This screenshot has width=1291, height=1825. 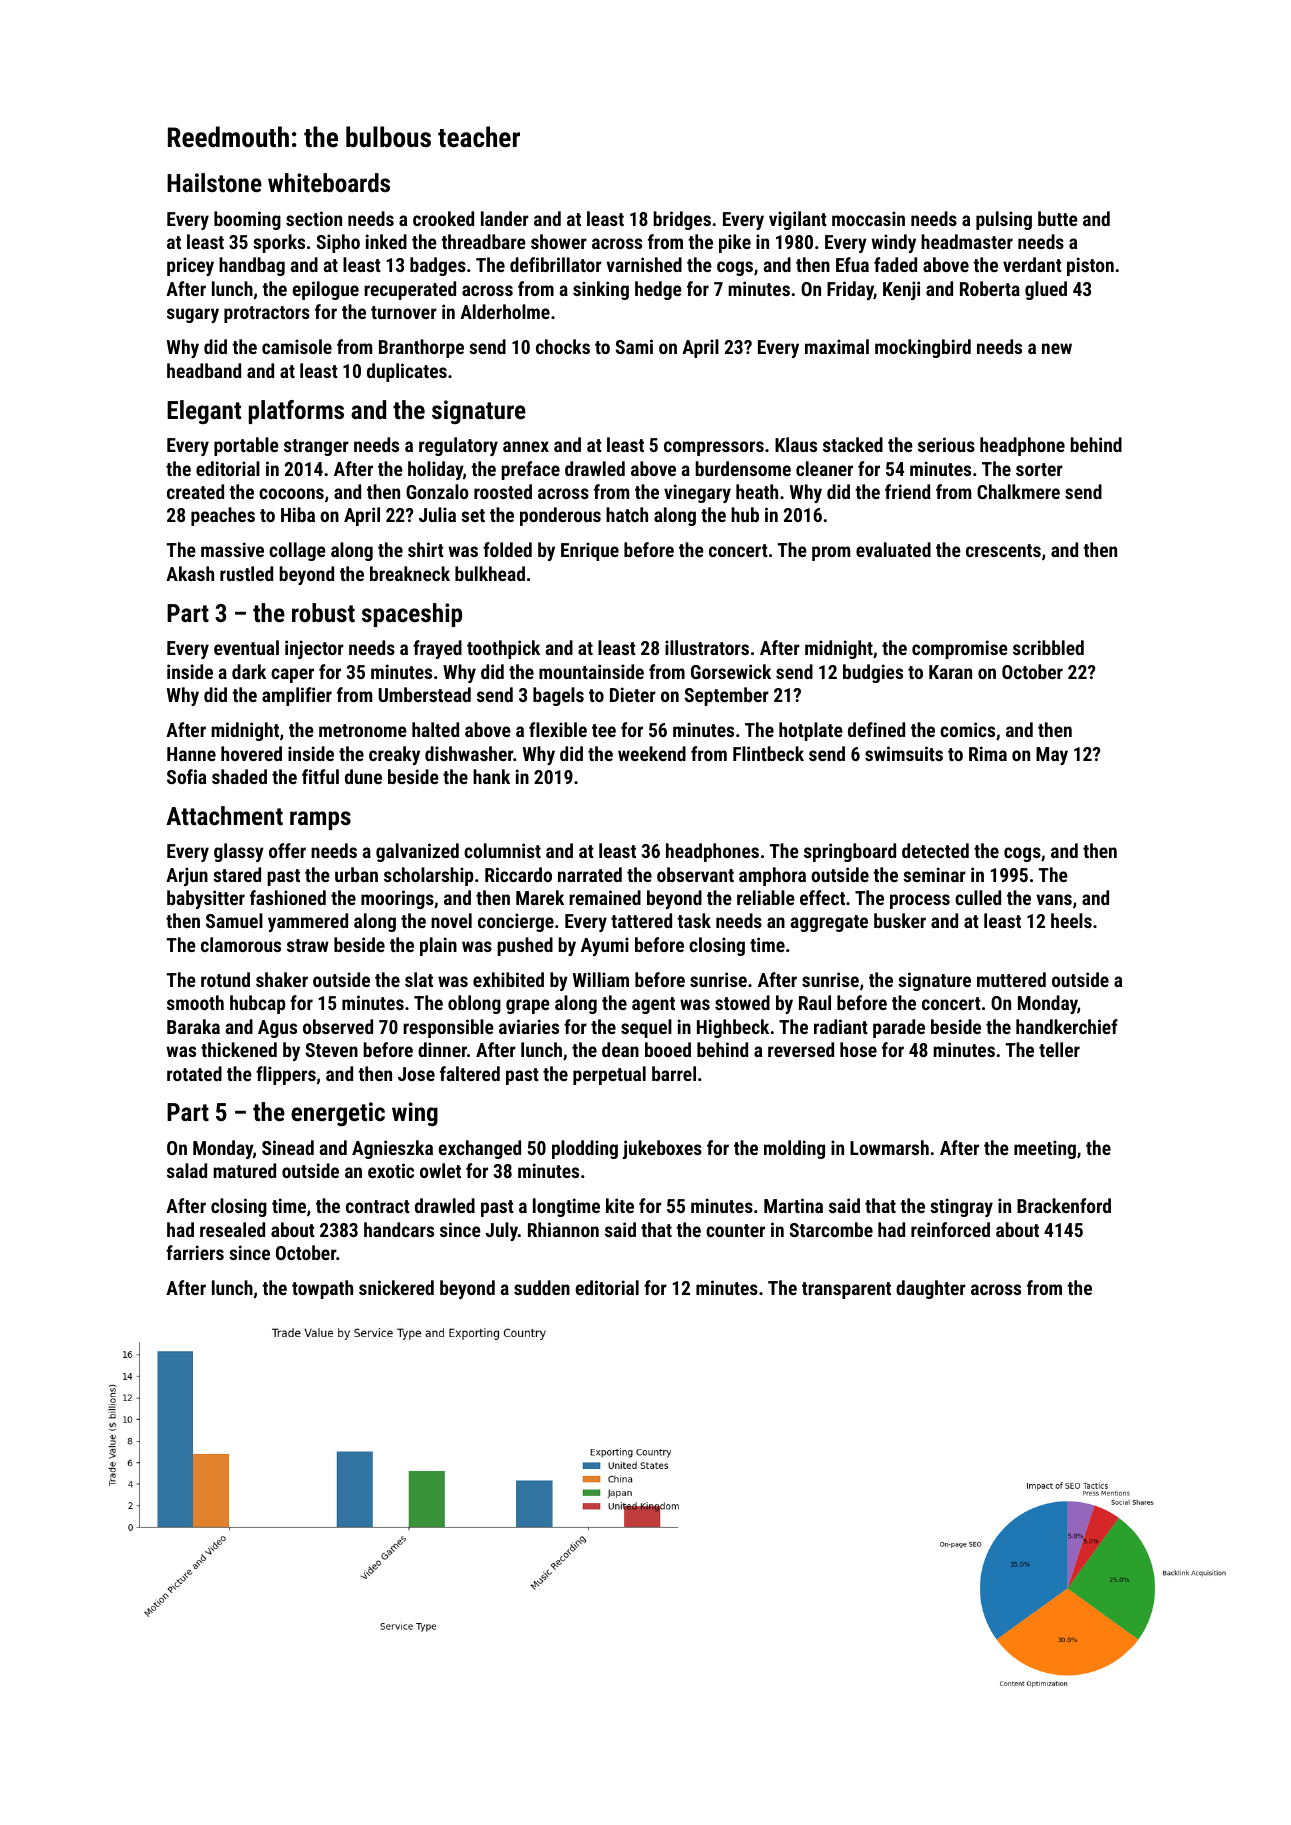 I want to click on moccasin, so click(x=868, y=218).
